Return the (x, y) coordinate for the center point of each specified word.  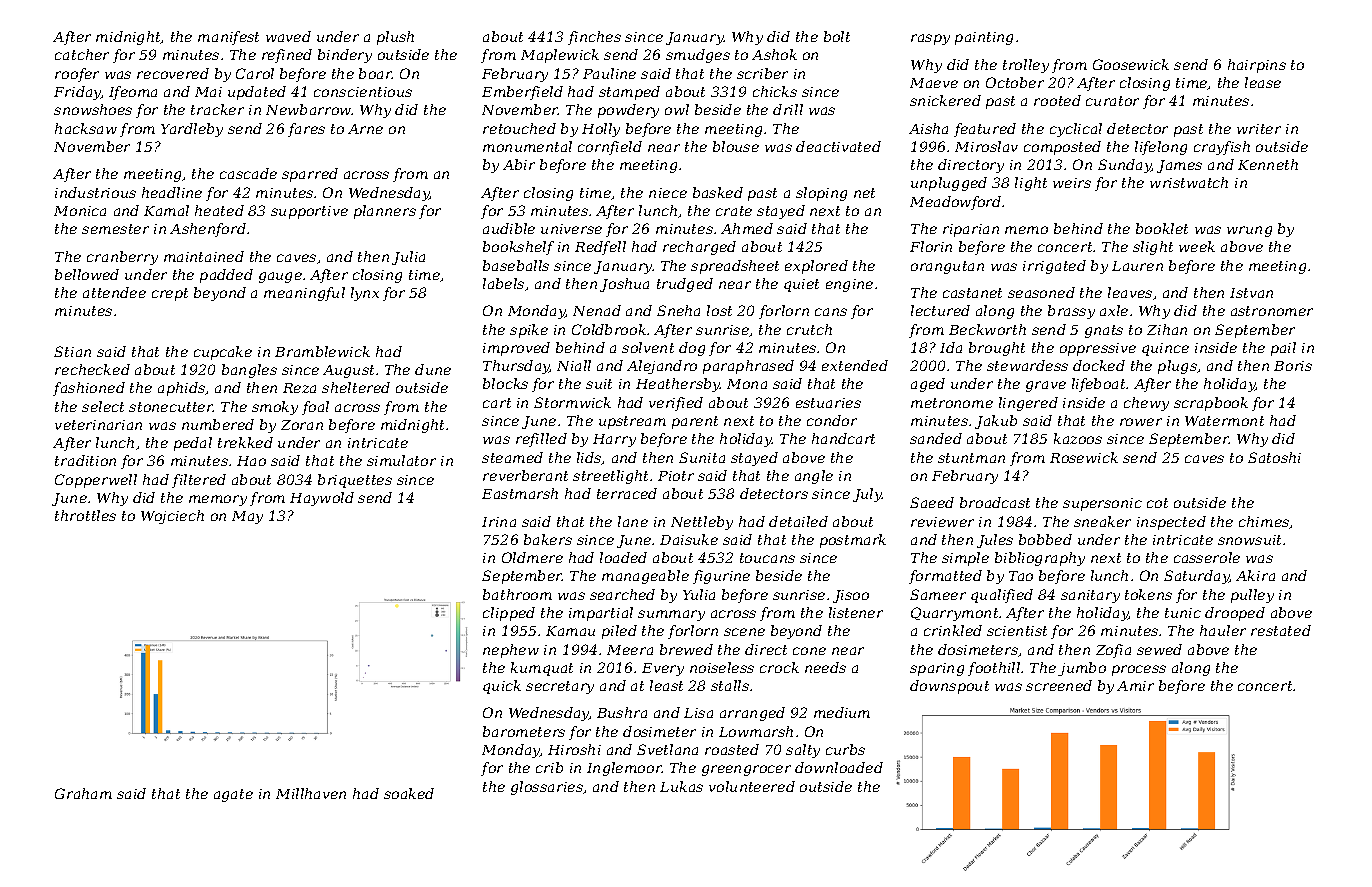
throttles (85, 515)
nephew (511, 651)
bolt (837, 36)
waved (288, 36)
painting (984, 38)
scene (744, 632)
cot (1157, 503)
